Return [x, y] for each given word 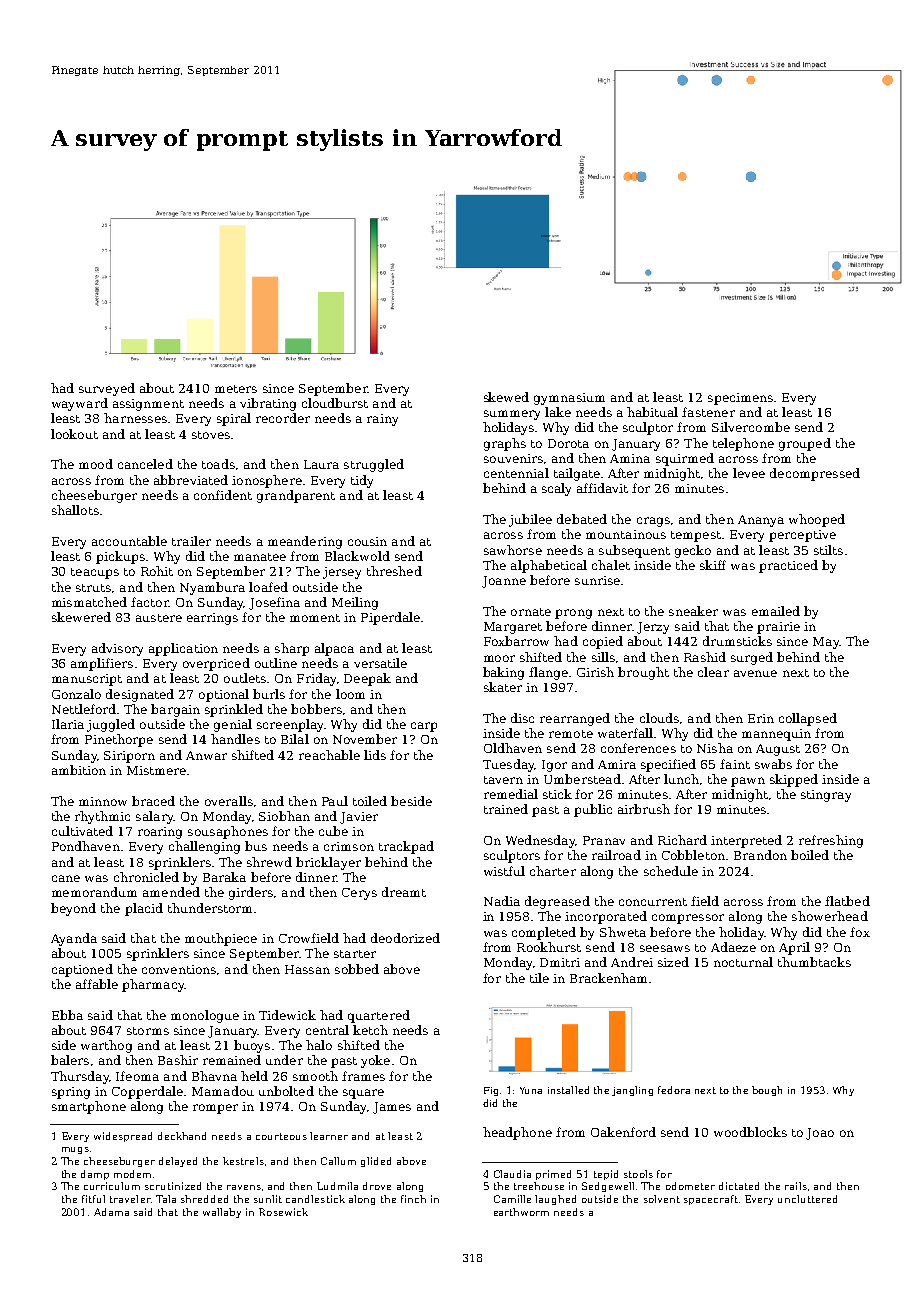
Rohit [157, 571]
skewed [506, 397]
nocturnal [743, 962]
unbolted [286, 1091]
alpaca [334, 649]
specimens [740, 399]
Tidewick [287, 1015]
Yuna [531, 1090]
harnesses [135, 418]
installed [568, 1090]
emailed [776, 611]
